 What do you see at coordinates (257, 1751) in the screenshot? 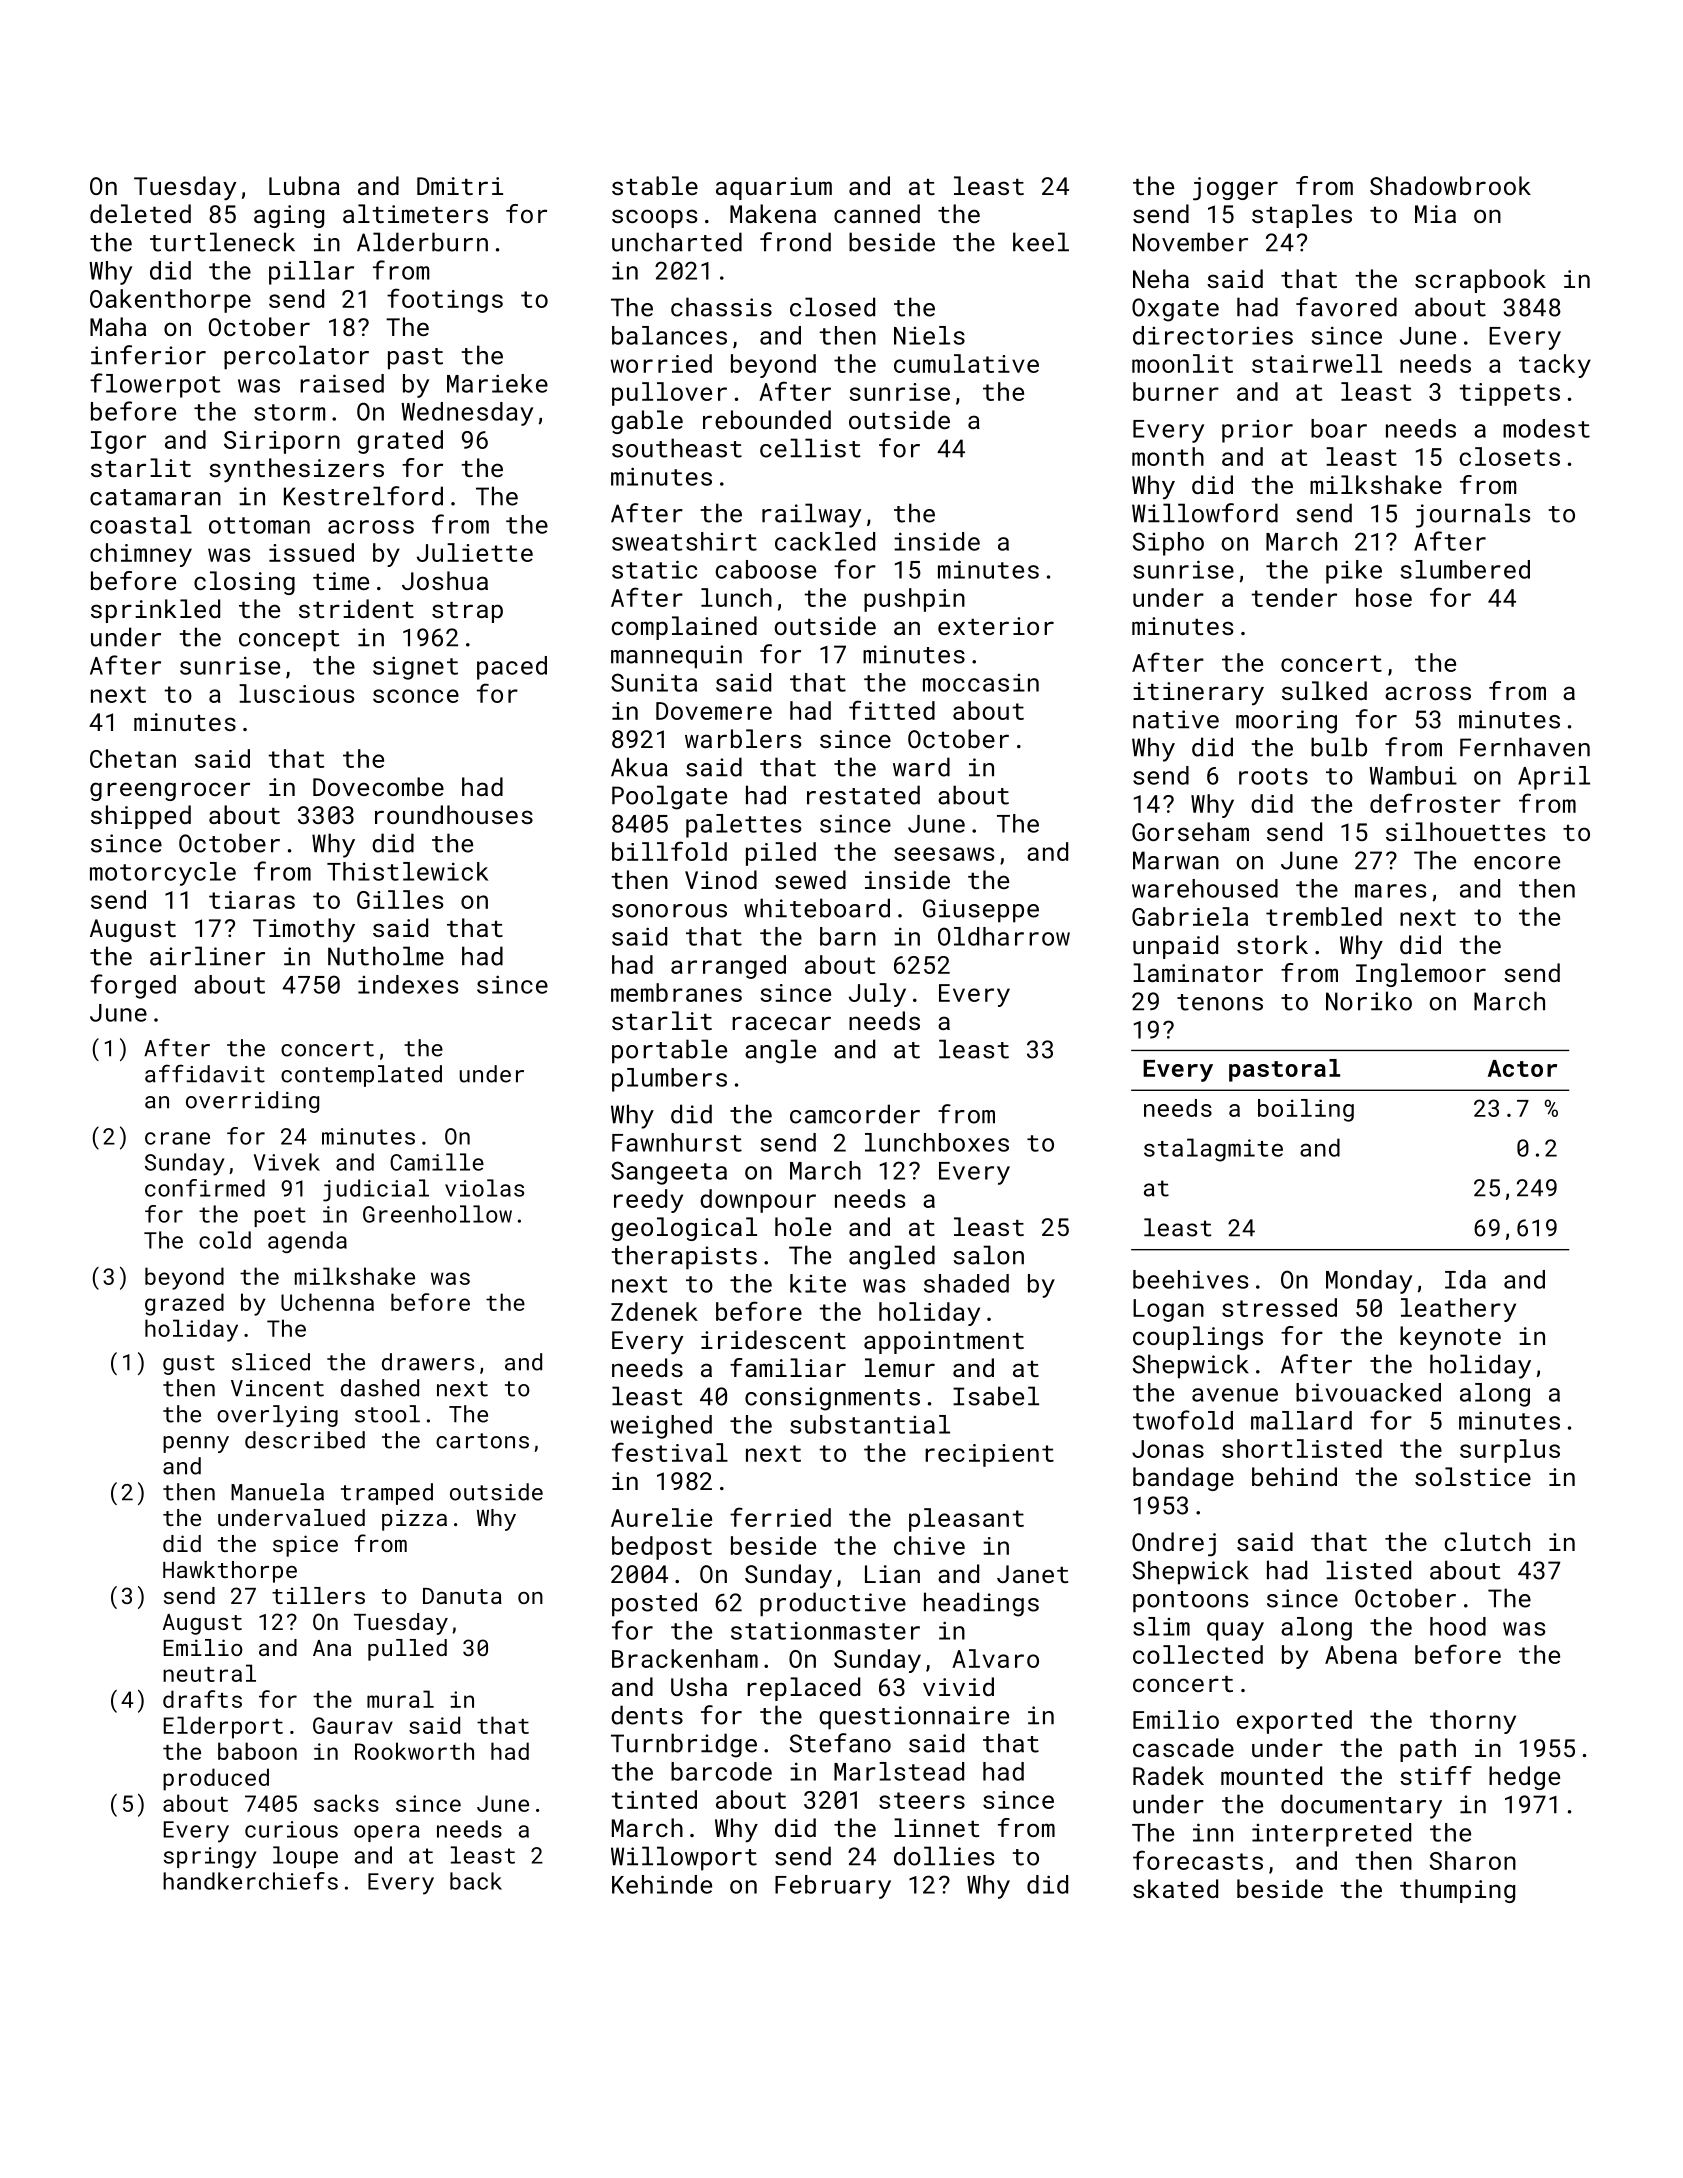
I see `baboon` at bounding box center [257, 1751].
